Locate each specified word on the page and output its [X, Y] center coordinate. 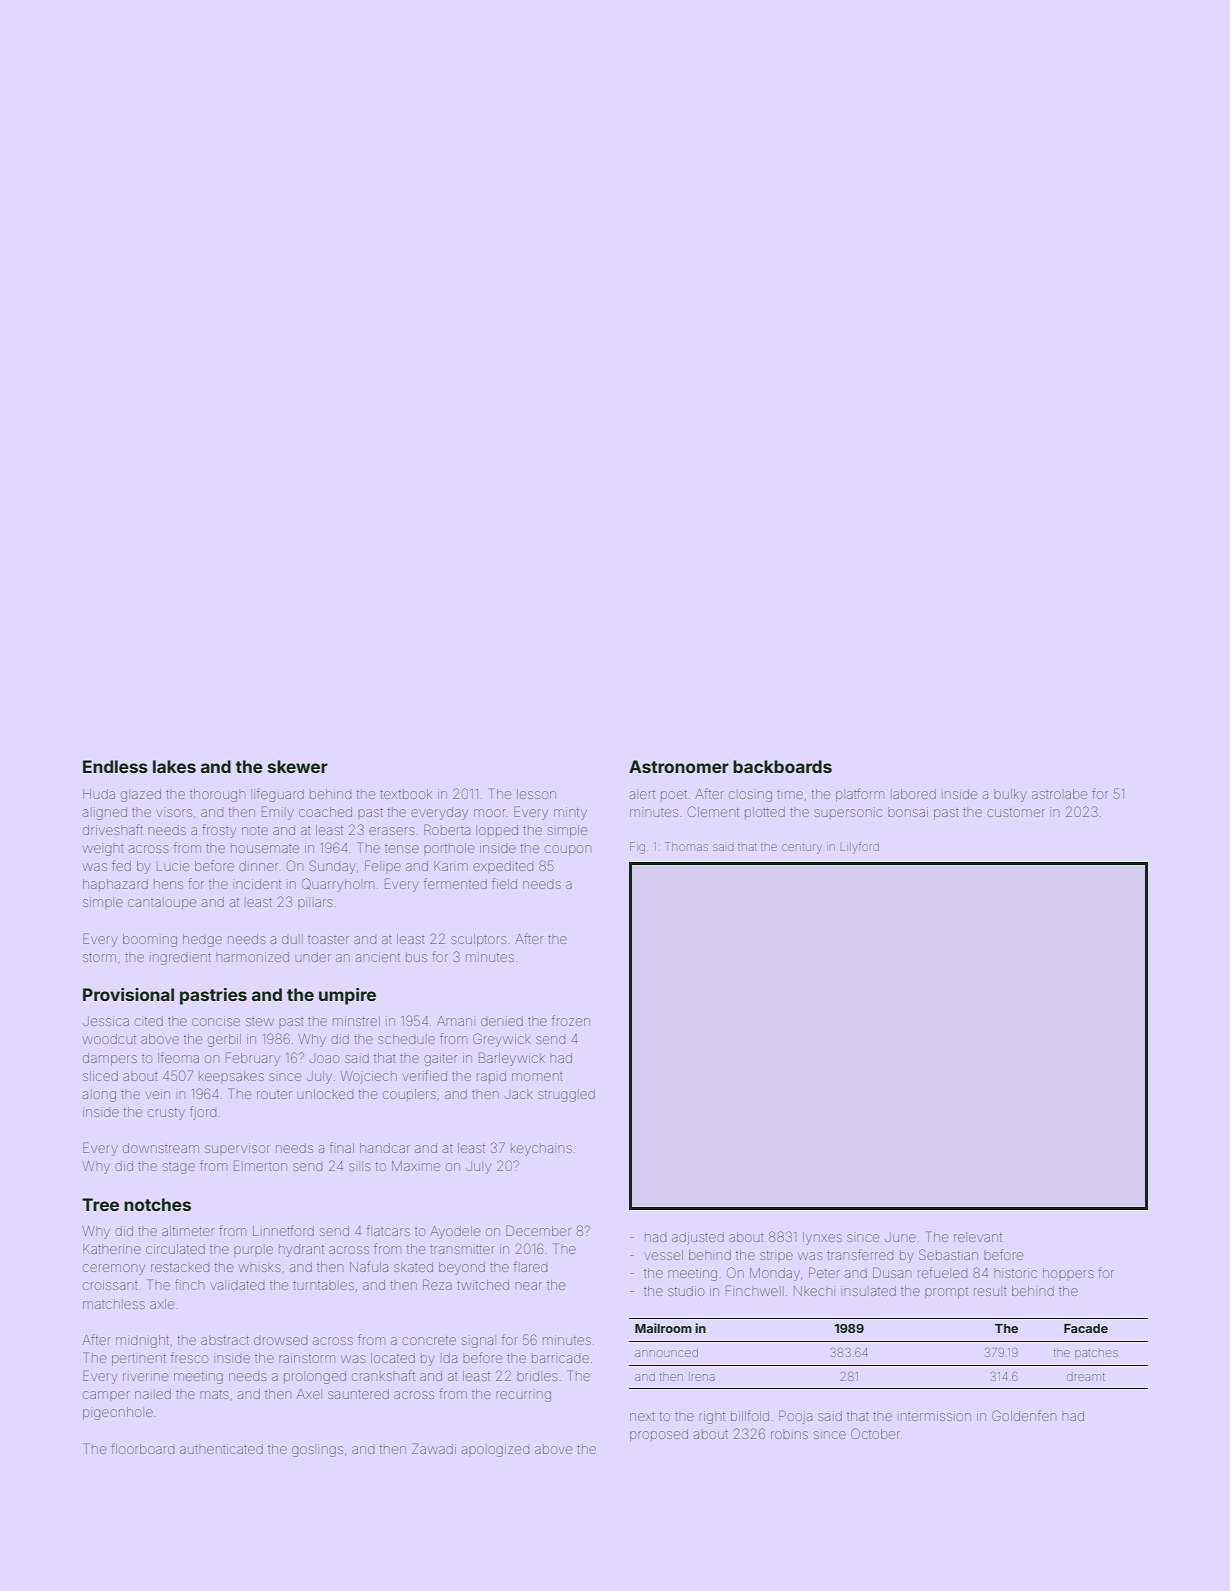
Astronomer [679, 766]
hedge [202, 940]
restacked [180, 1267]
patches [1096, 1354]
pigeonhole [118, 1413]
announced [666, 1352]
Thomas [686, 846]
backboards [782, 766]
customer [1016, 812]
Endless [115, 766]
